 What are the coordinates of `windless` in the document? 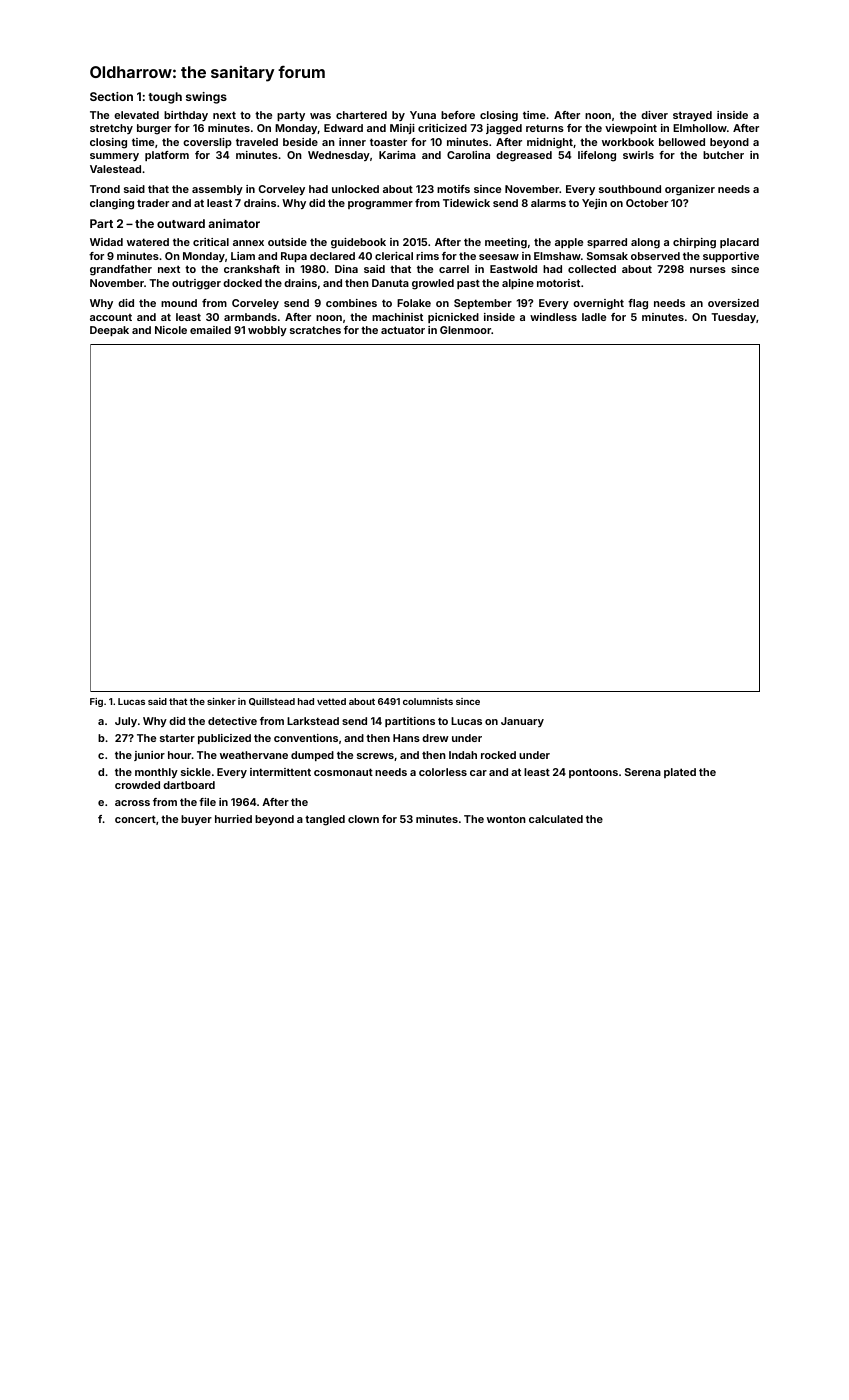 It's located at (553, 317).
